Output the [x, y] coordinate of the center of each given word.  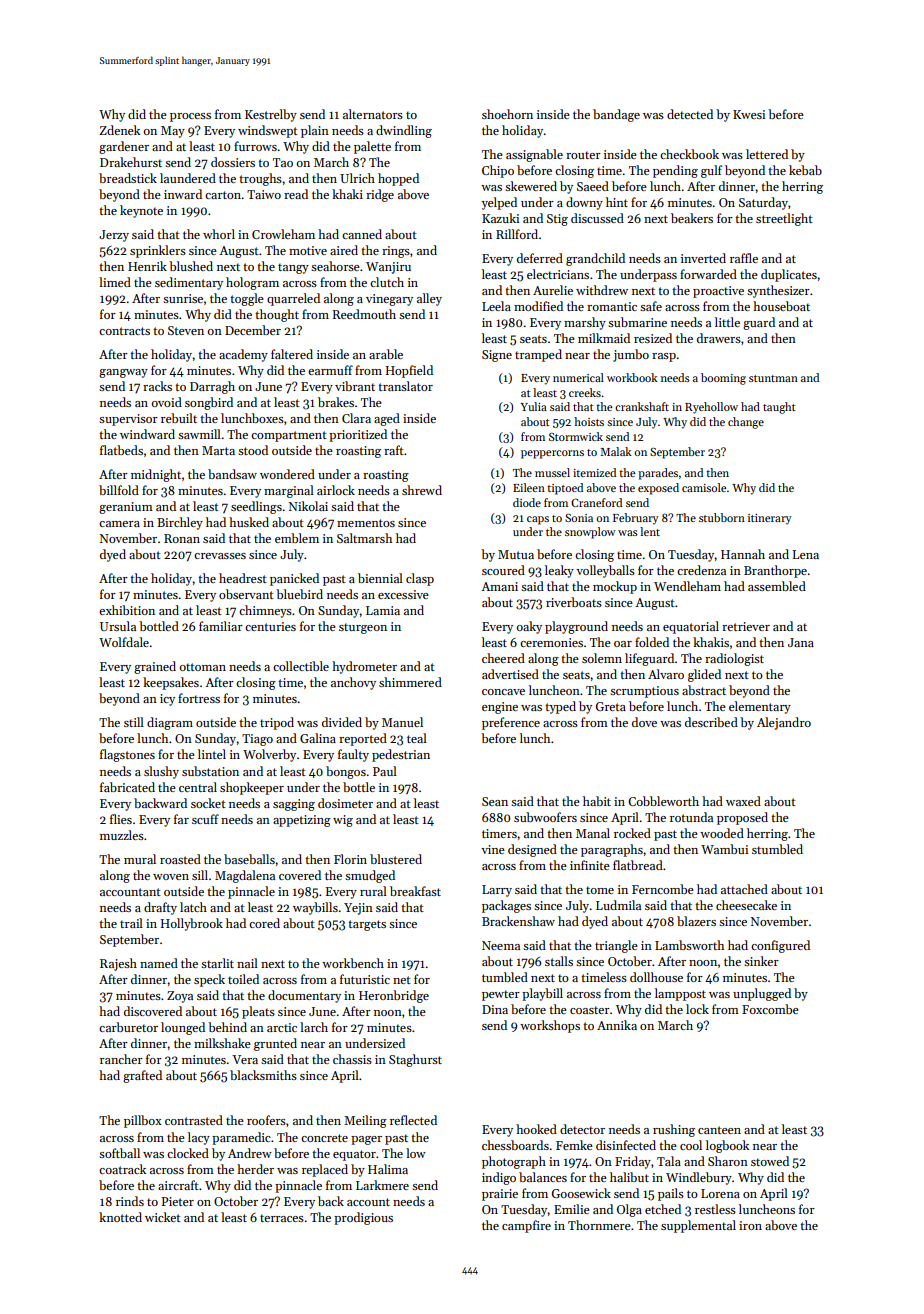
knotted [120, 1217]
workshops [550, 1026]
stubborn [722, 517]
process [190, 117]
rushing [674, 1130]
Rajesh [118, 964]
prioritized [358, 435]
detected [690, 114]
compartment [289, 436]
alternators [373, 114]
